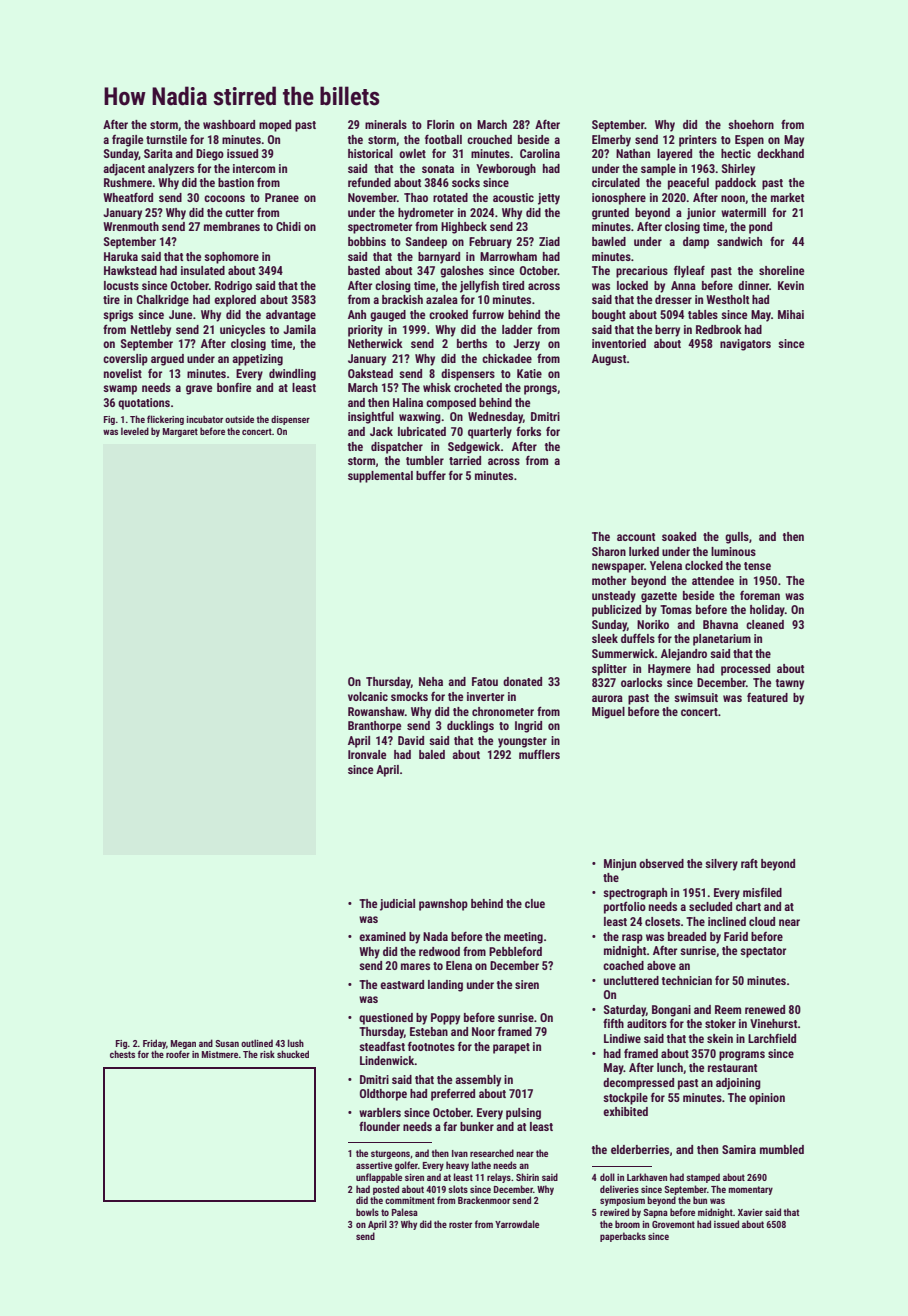 The width and height of the document is (908, 1316). Describe the element at coordinates (737, 538) in the document. I see `gulls` at that location.
